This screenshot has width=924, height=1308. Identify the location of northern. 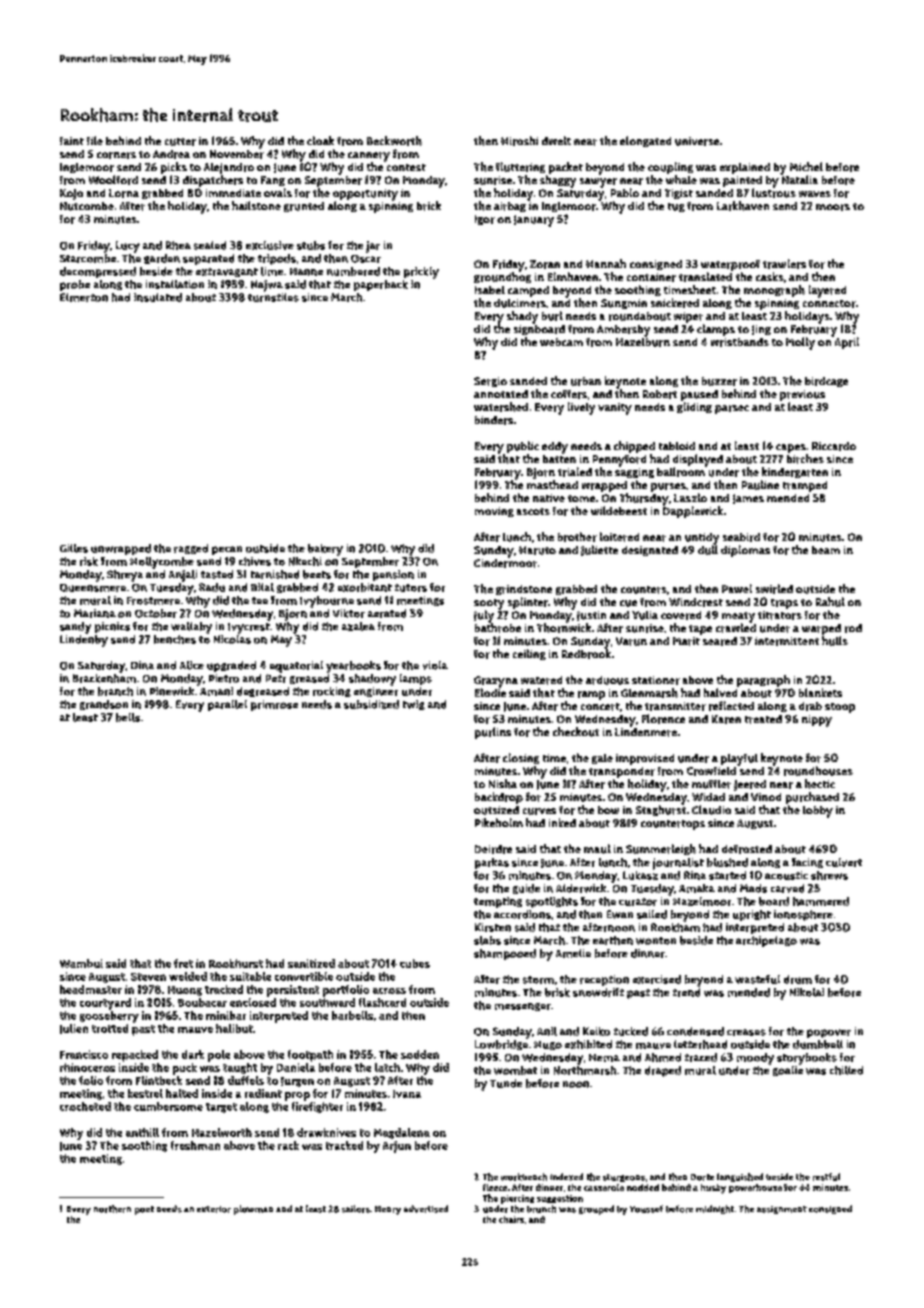
(112, 1209).
